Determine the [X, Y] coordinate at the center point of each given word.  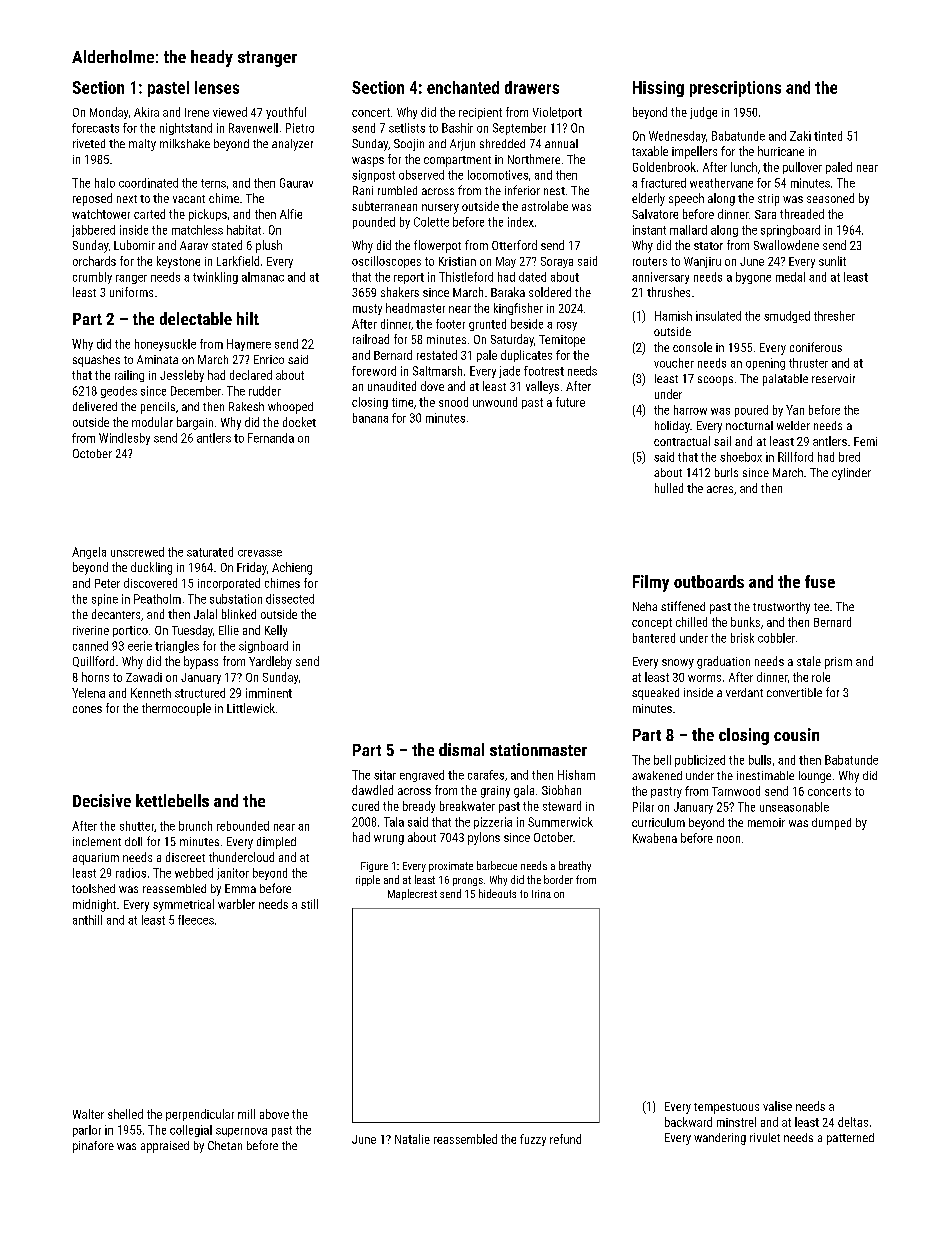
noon [728, 839]
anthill [87, 920]
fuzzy [533, 1140]
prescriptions [735, 89]
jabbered [93, 231]
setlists [407, 128]
